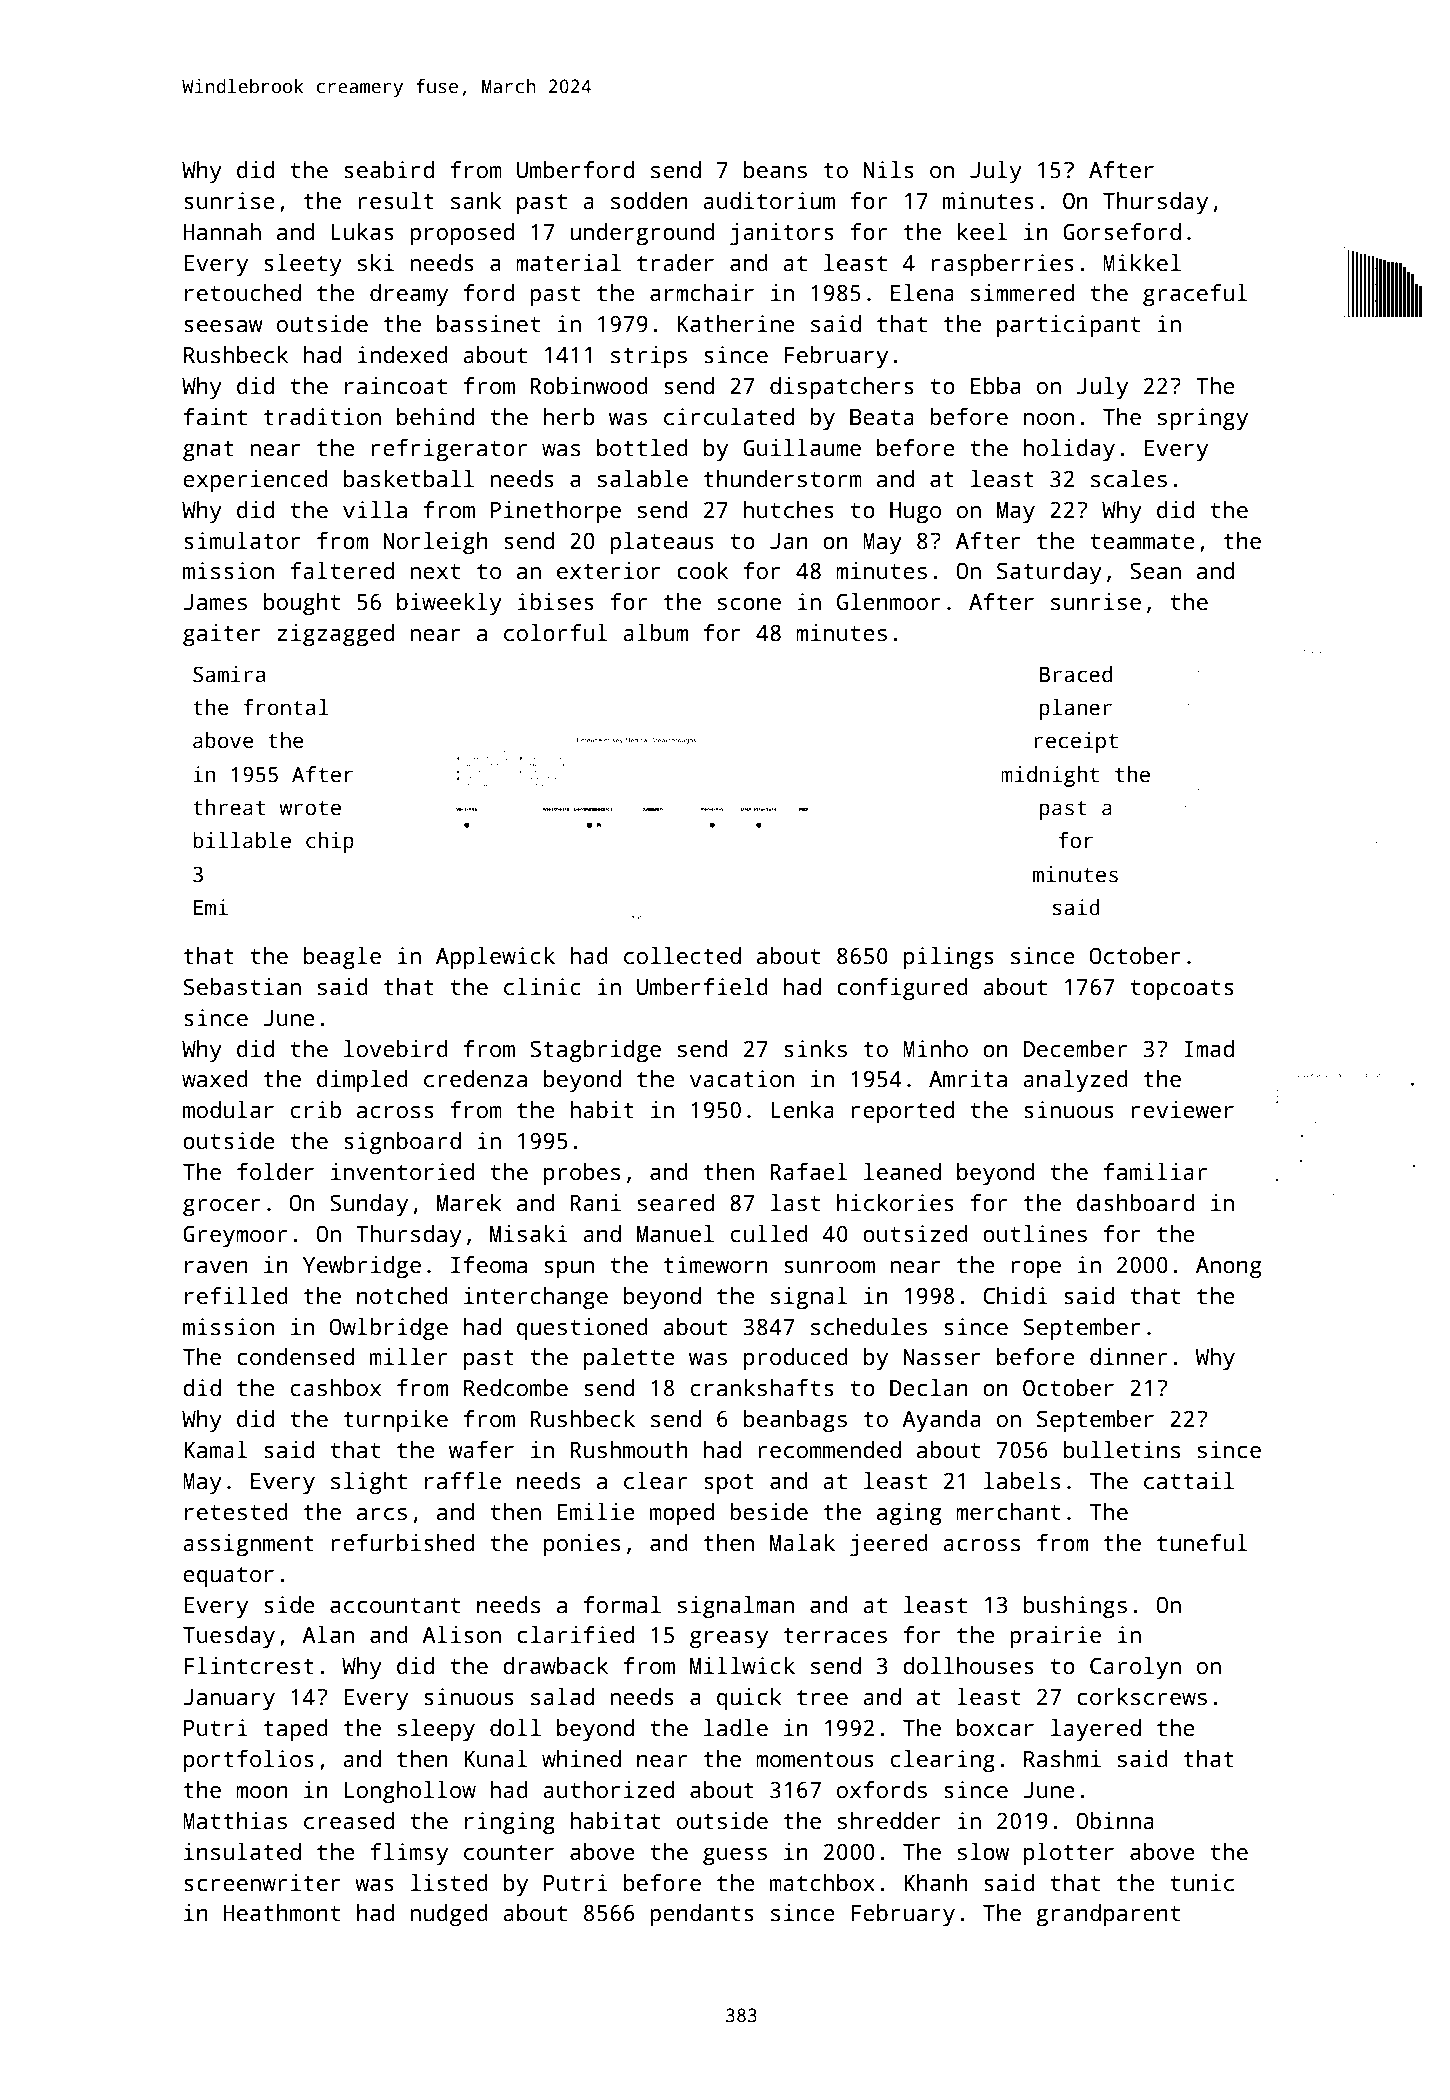  I want to click on salad, so click(562, 1697).
